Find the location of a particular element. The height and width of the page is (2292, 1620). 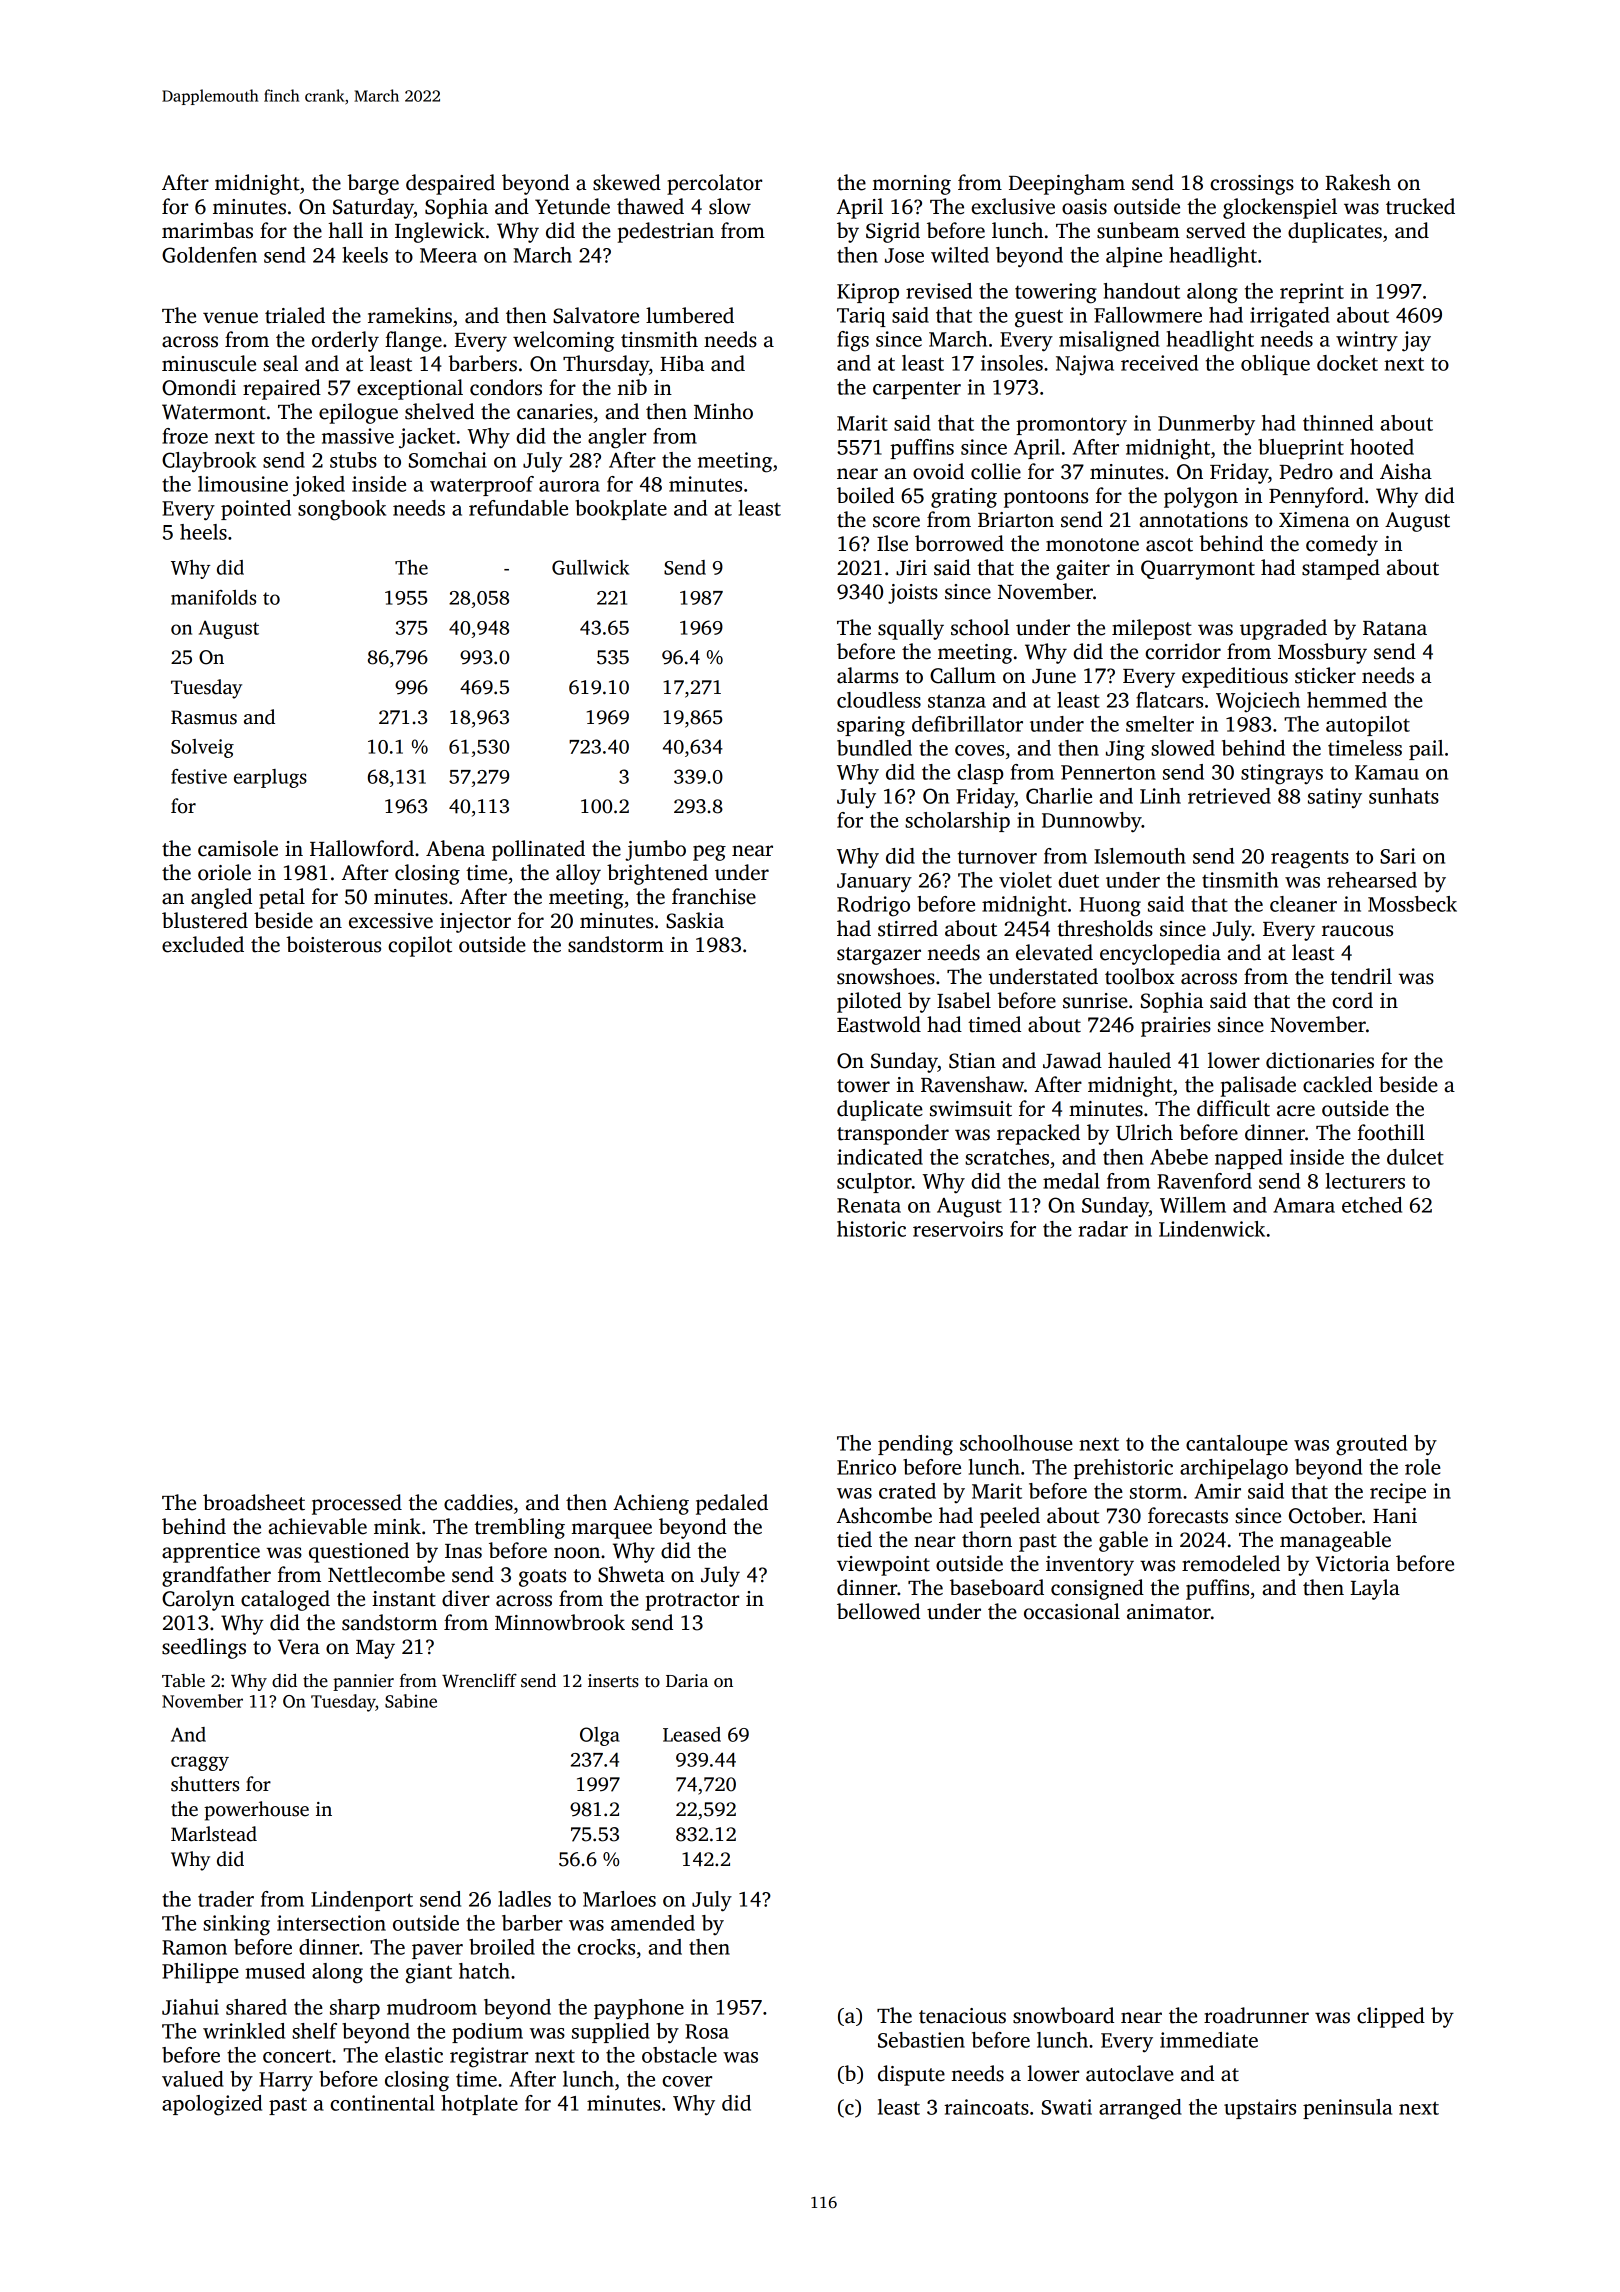

Minho is located at coordinates (723, 411).
